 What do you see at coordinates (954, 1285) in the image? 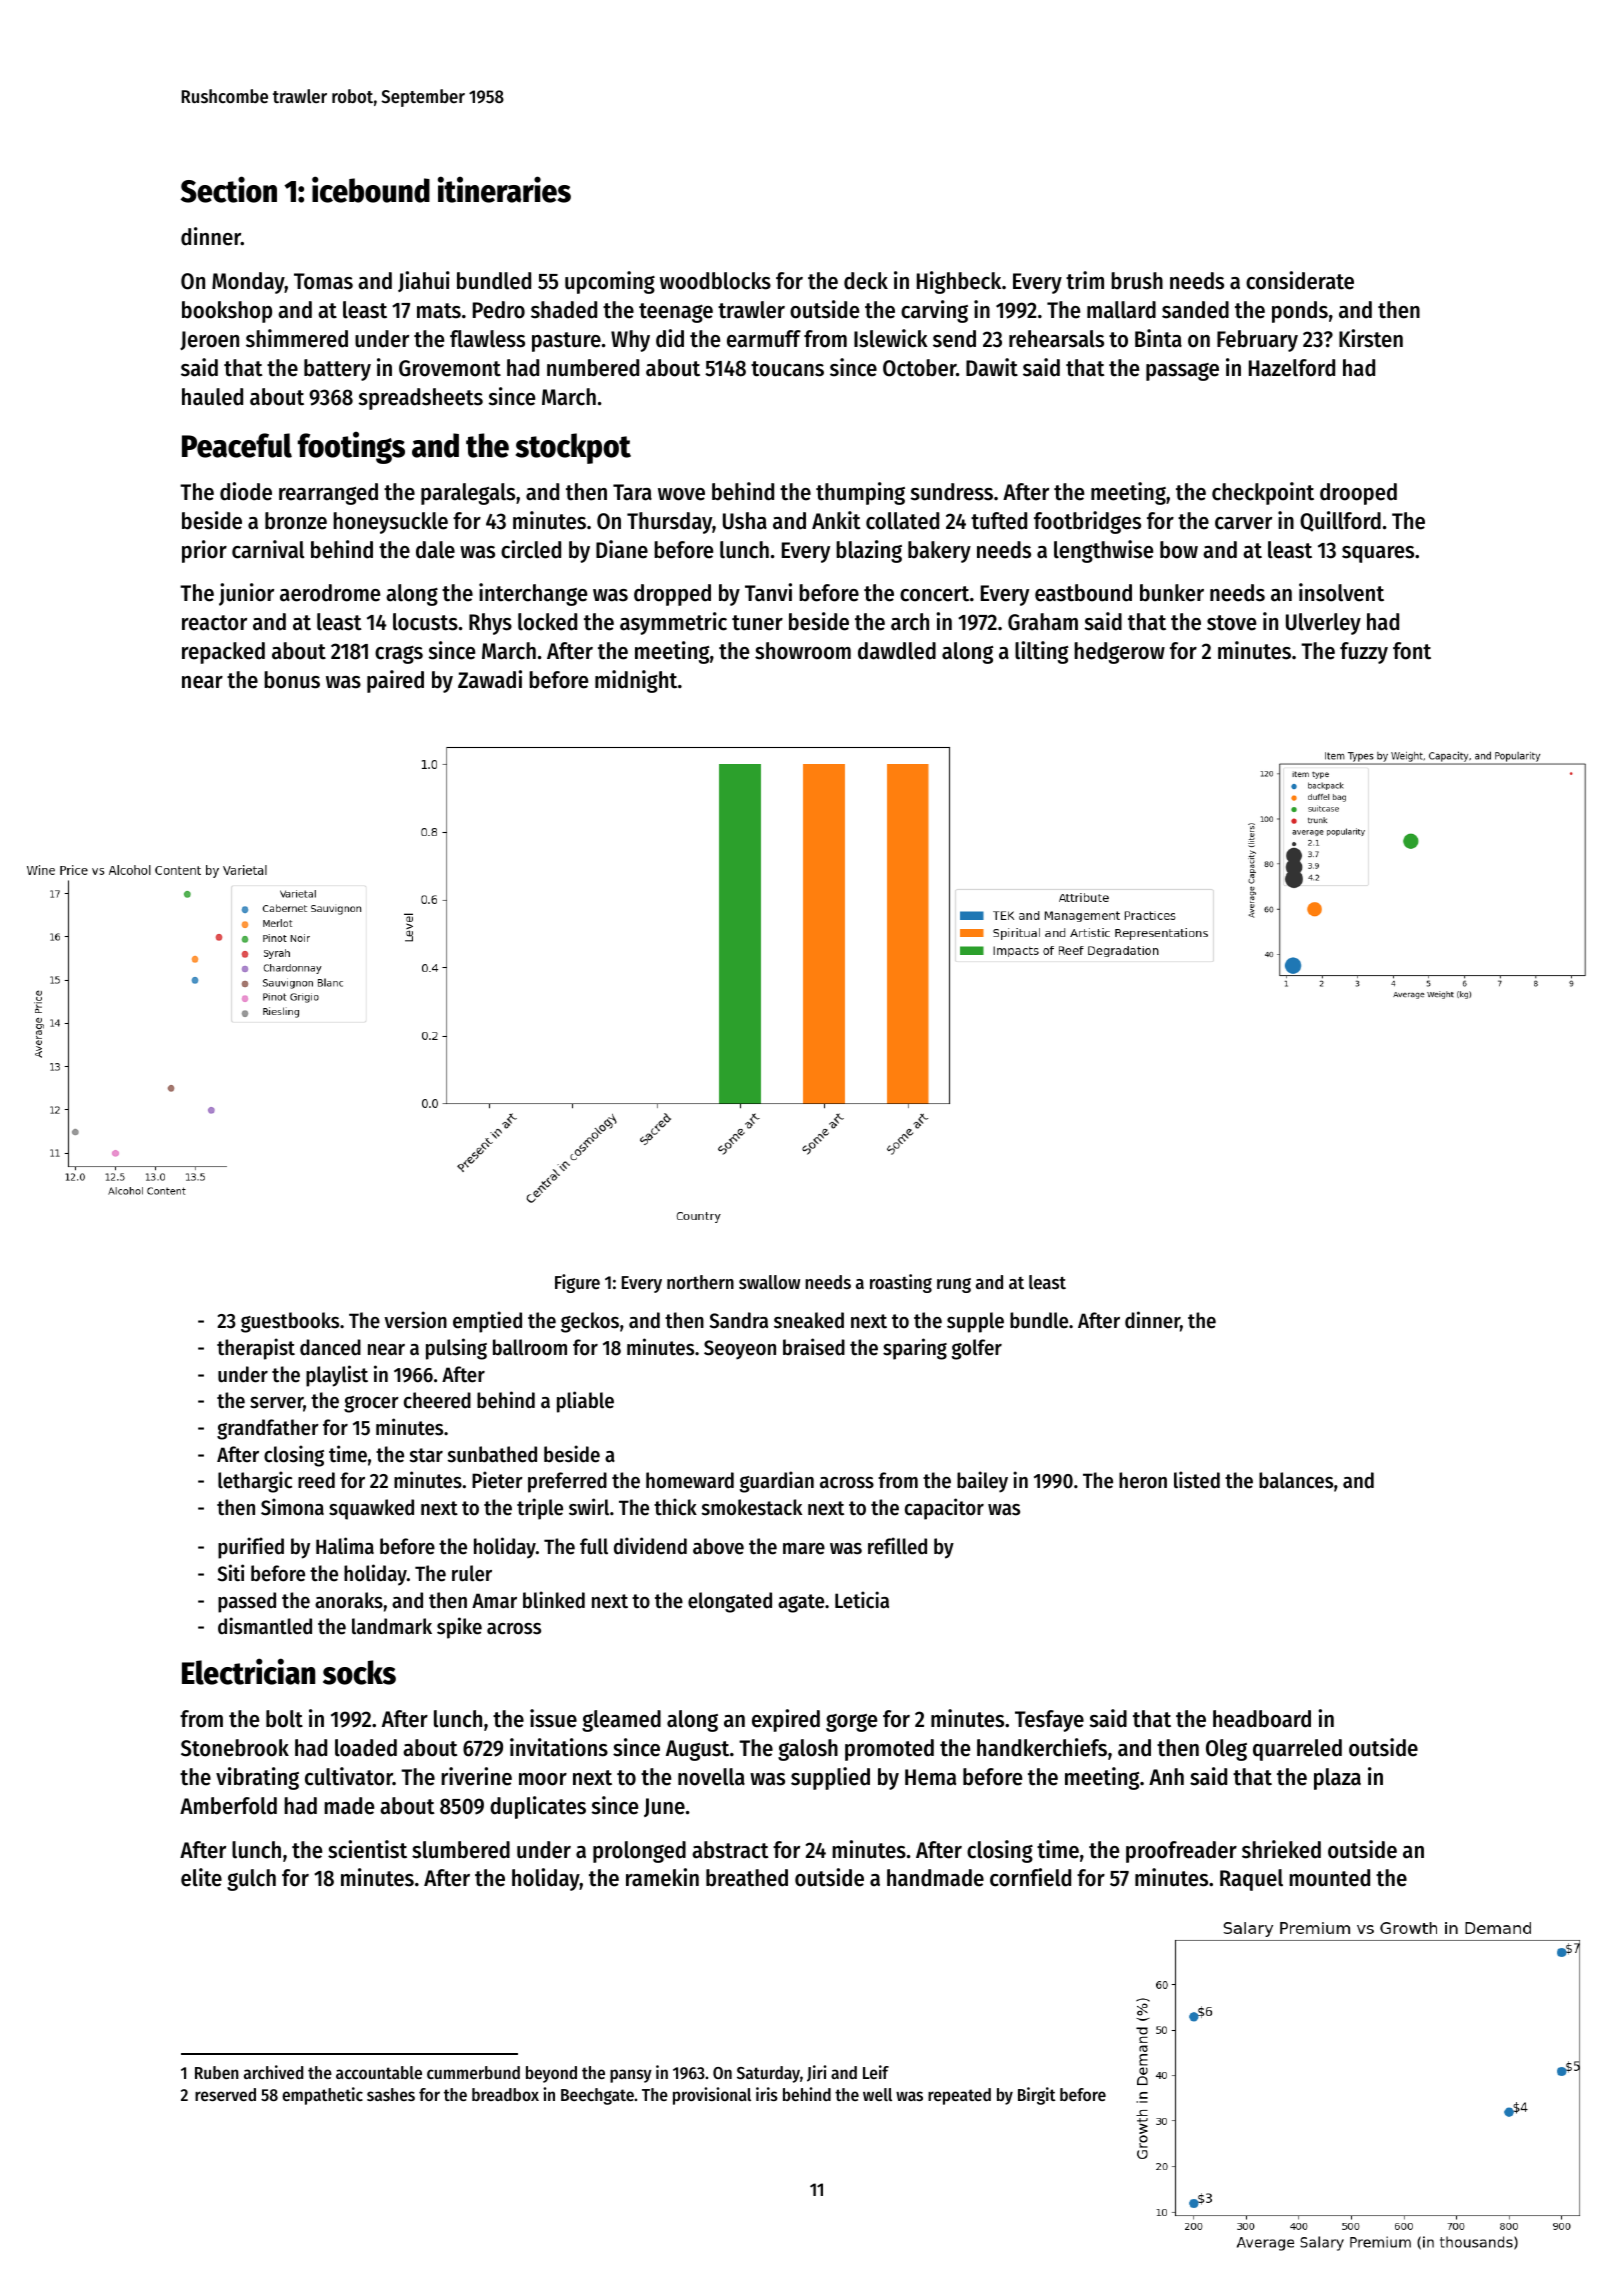
I see `rung` at bounding box center [954, 1285].
